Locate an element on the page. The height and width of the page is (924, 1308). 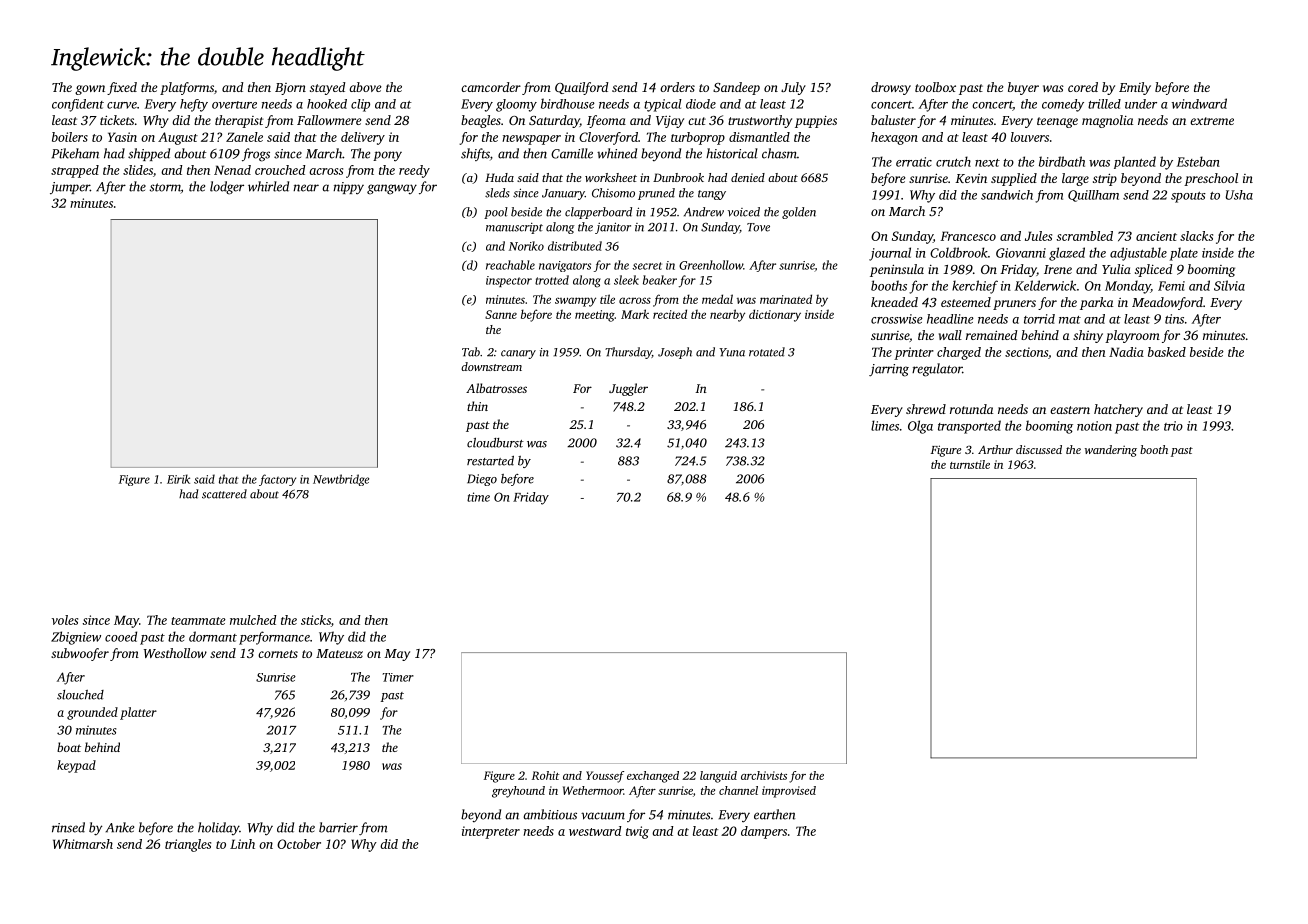
downstream is located at coordinates (491, 366).
